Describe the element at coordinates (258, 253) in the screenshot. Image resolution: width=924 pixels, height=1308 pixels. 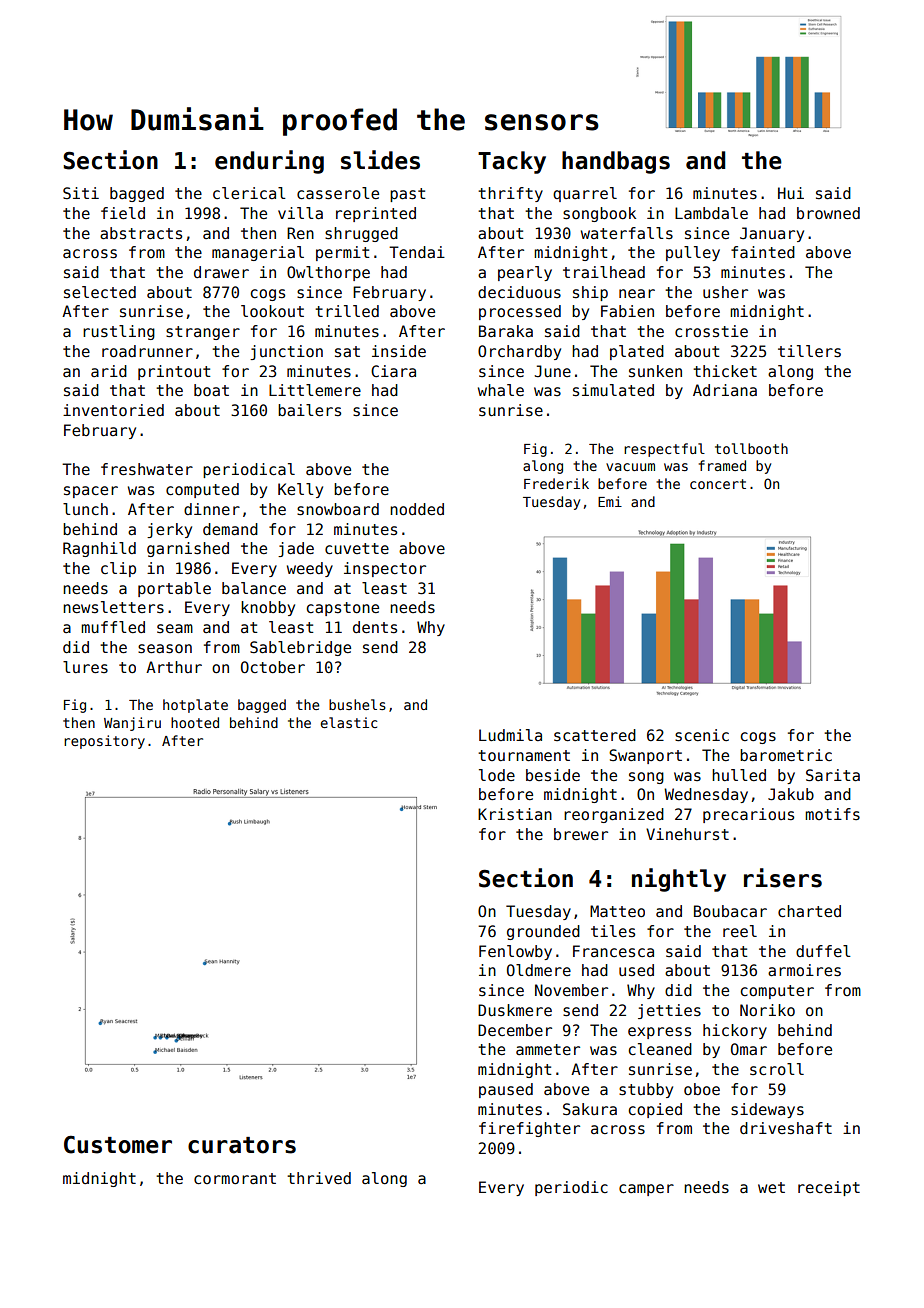
I see `managerial` at that location.
